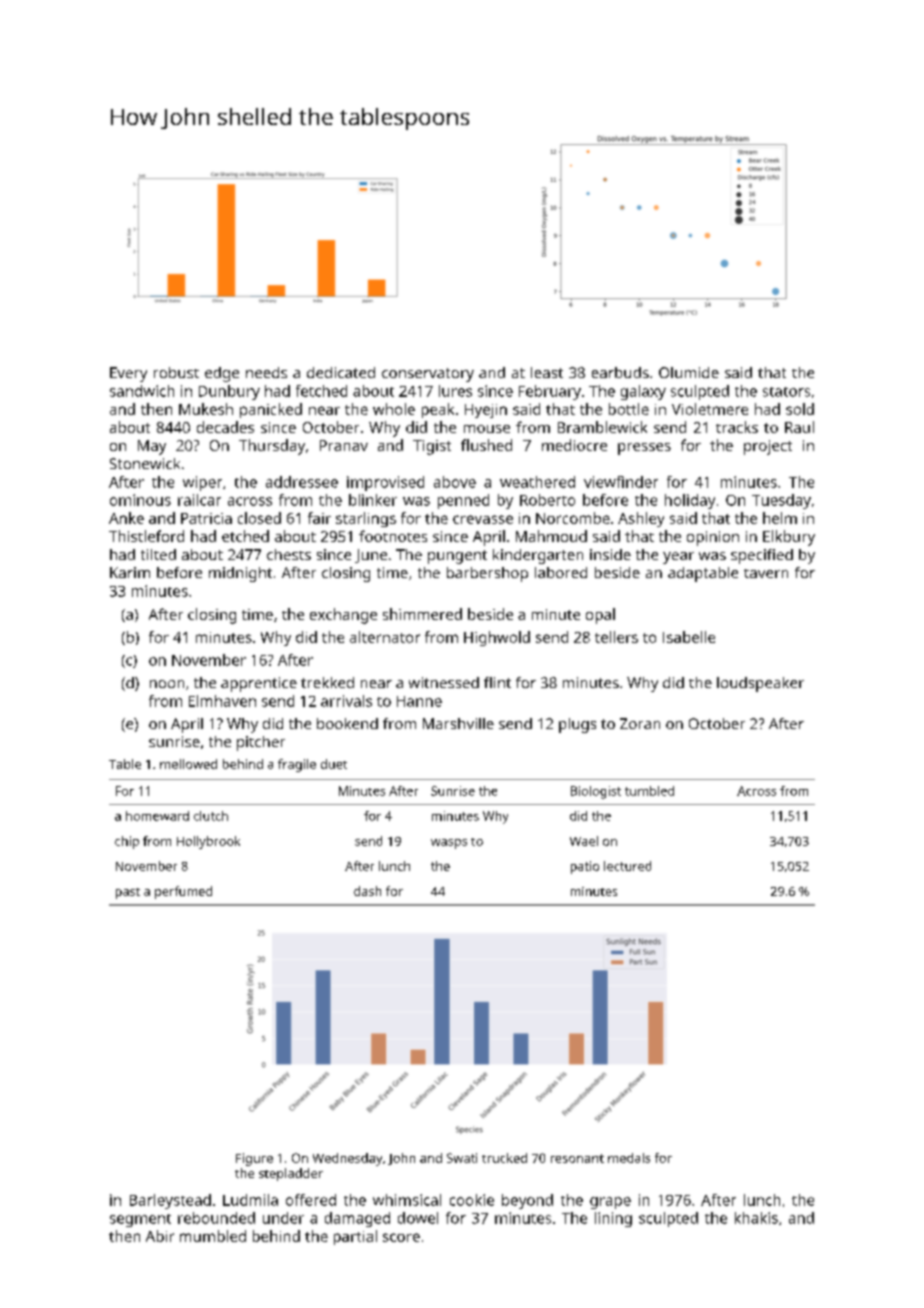 Image resolution: width=924 pixels, height=1308 pixels. What do you see at coordinates (689, 372) in the image?
I see `Olumide` at bounding box center [689, 372].
